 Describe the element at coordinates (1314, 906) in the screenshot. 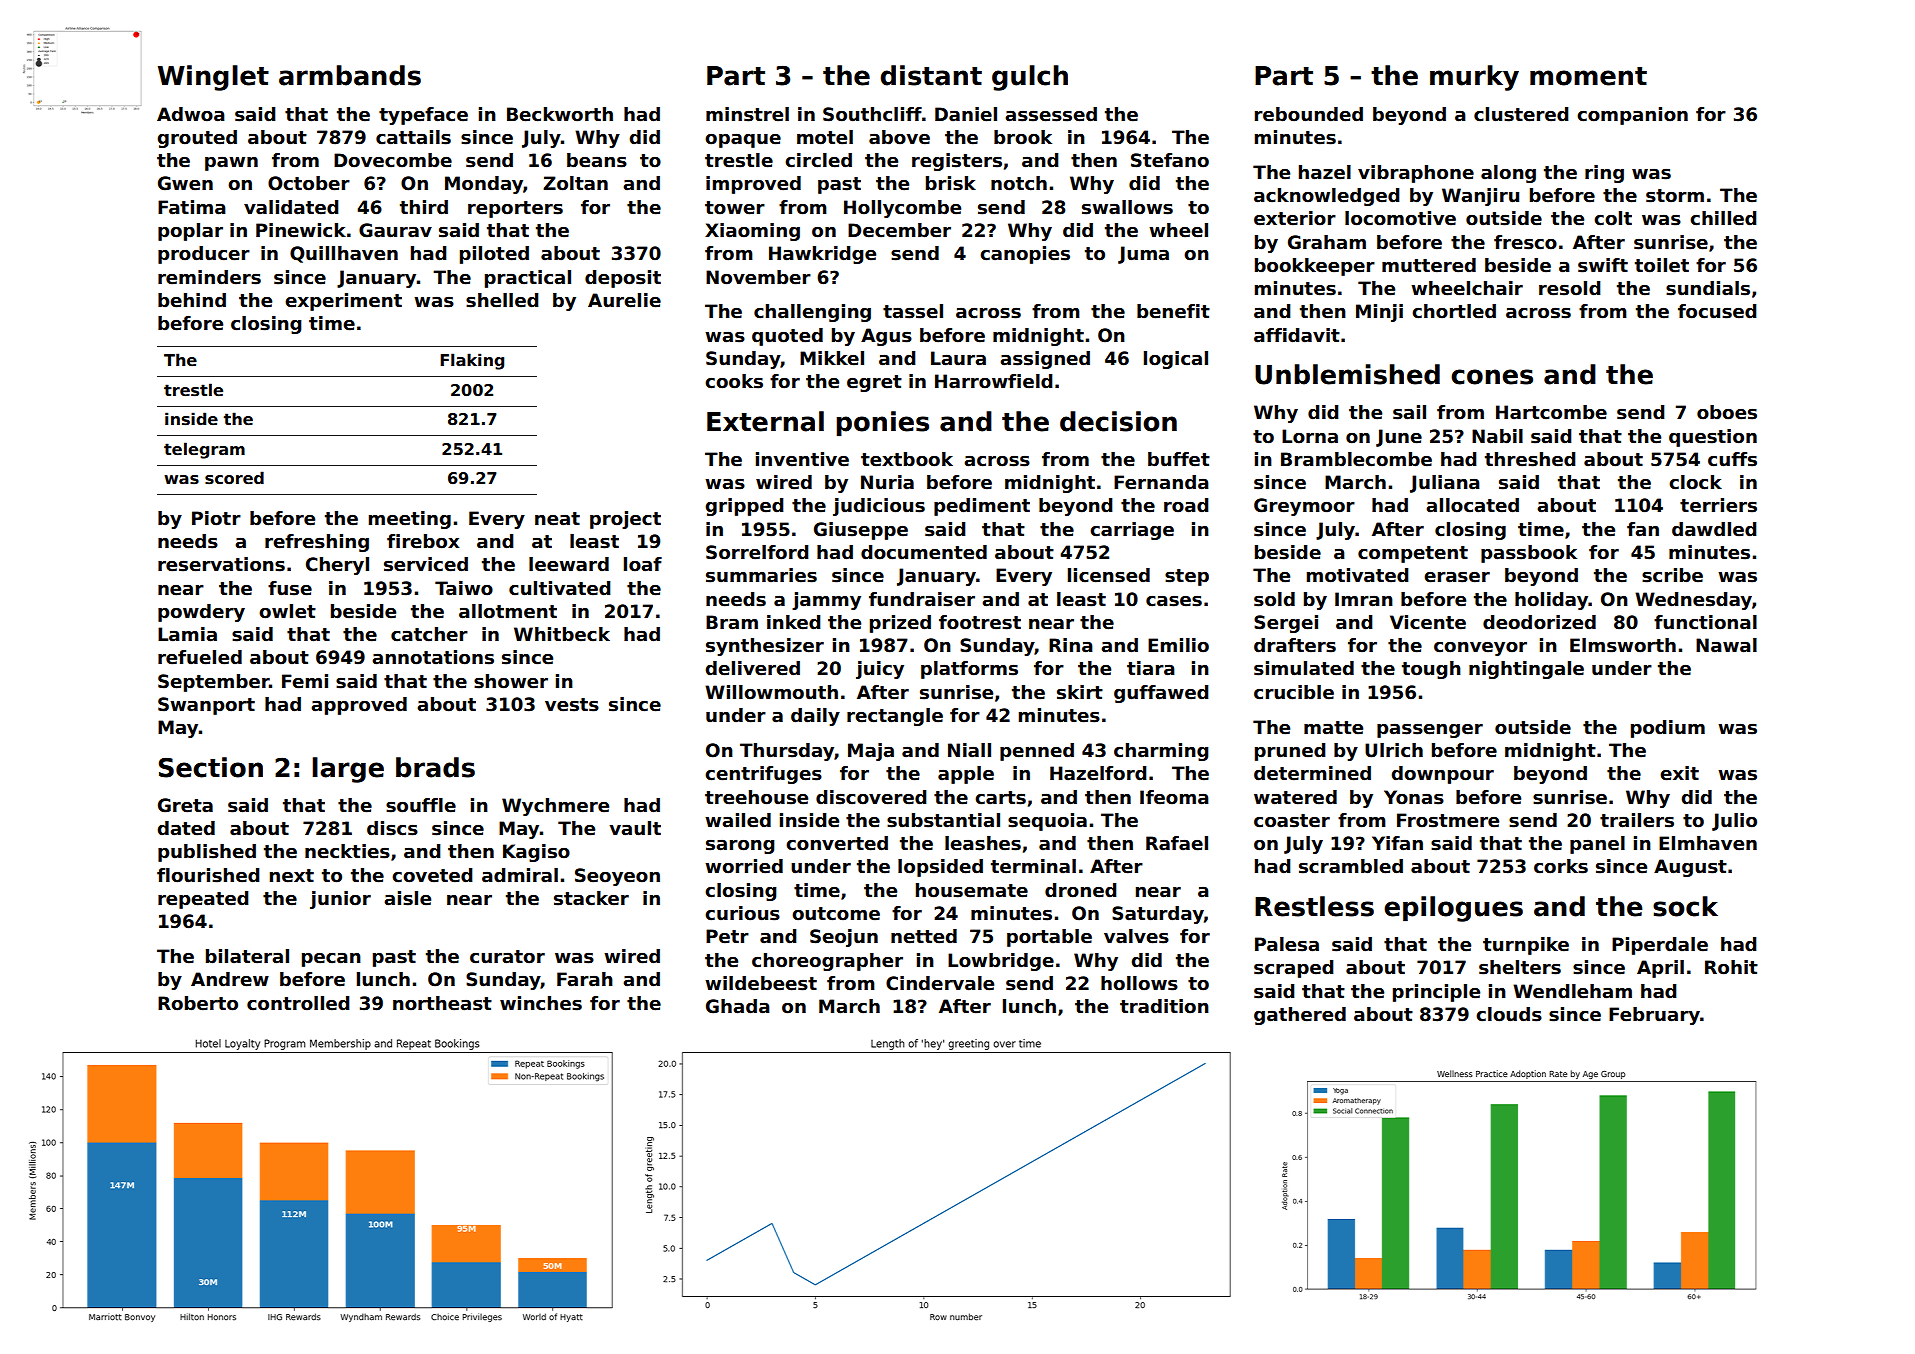

I see `Restless` at that location.
